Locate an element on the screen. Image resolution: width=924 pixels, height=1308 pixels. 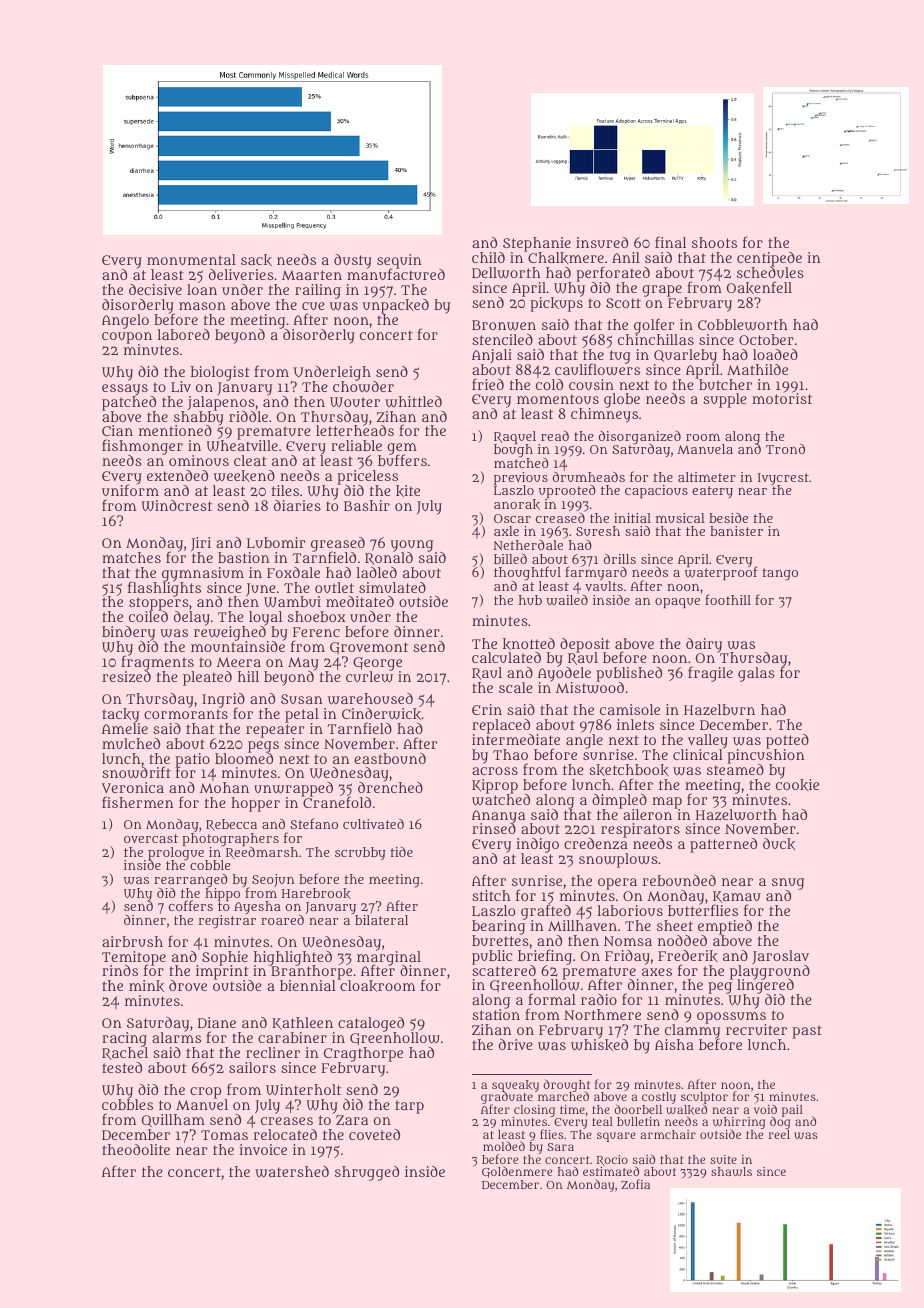
cookie is located at coordinates (797, 785).
